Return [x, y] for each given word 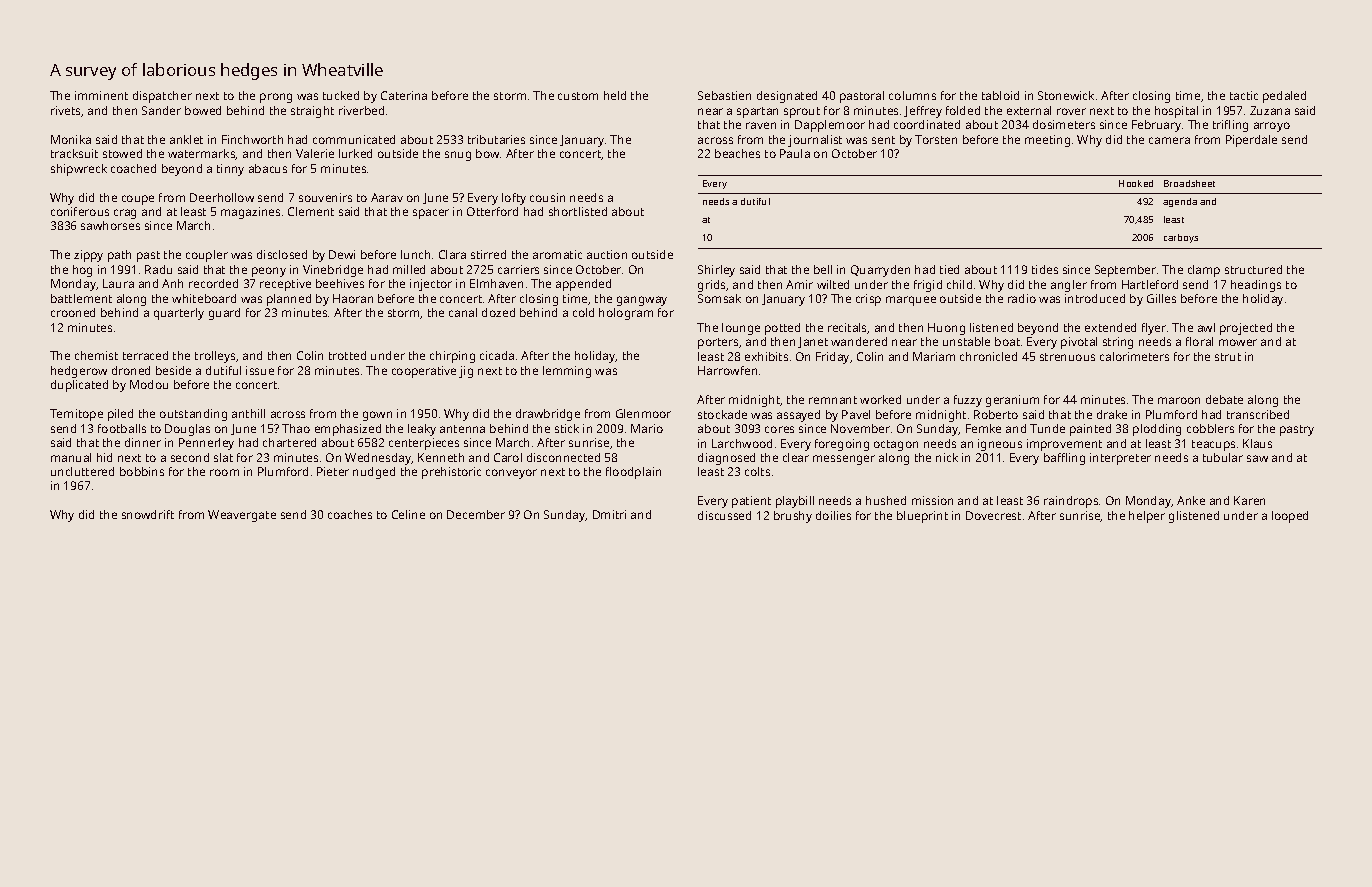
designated [787, 97]
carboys [1181, 238]
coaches [350, 514]
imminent [101, 95]
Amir [799, 284]
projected [1246, 329]
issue [260, 370]
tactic [1244, 95]
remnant [833, 400]
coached [133, 168]
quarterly [179, 314]
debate [1224, 399]
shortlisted [578, 211]
